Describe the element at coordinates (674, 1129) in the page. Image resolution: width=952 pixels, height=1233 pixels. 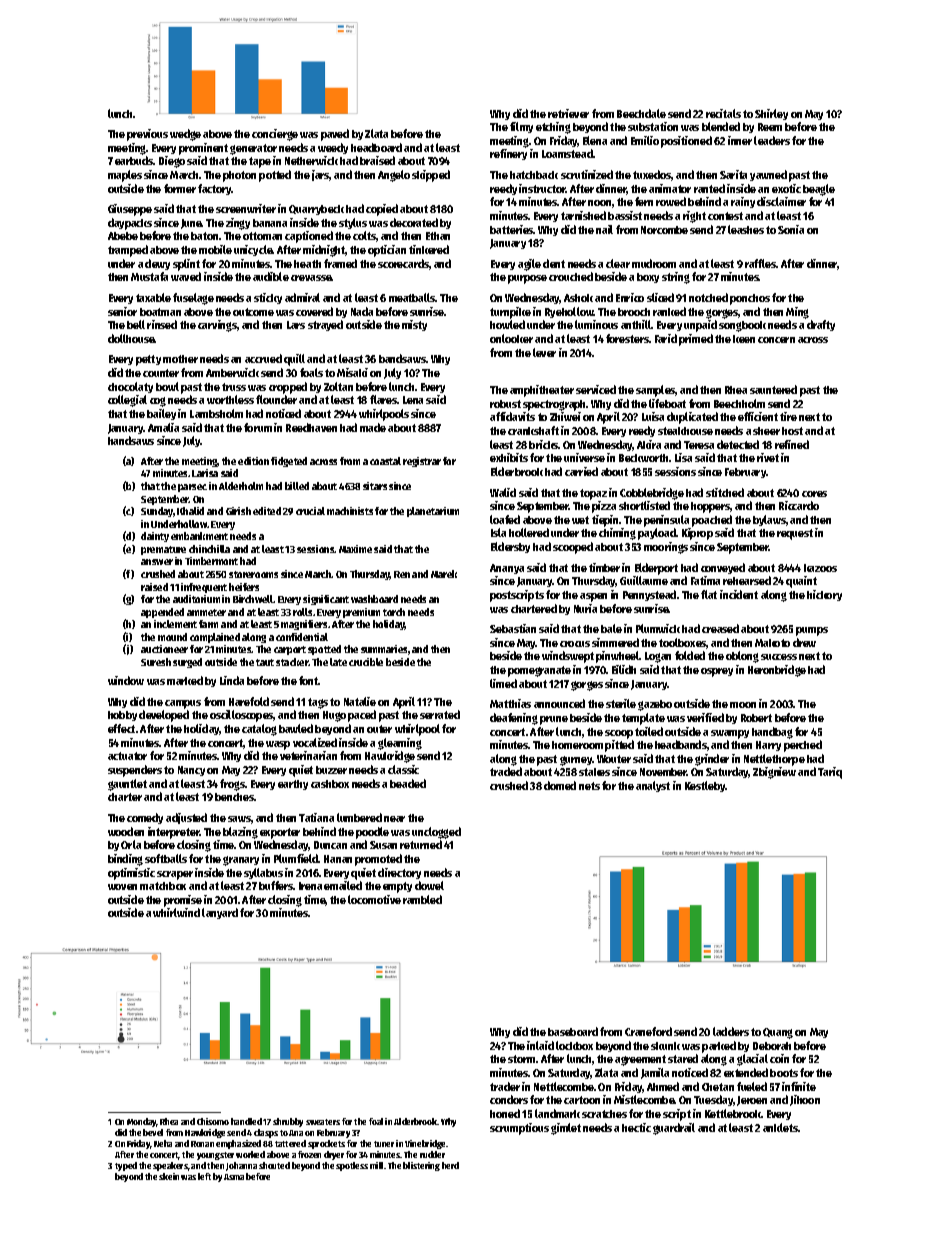
I see `guardrail` at that location.
